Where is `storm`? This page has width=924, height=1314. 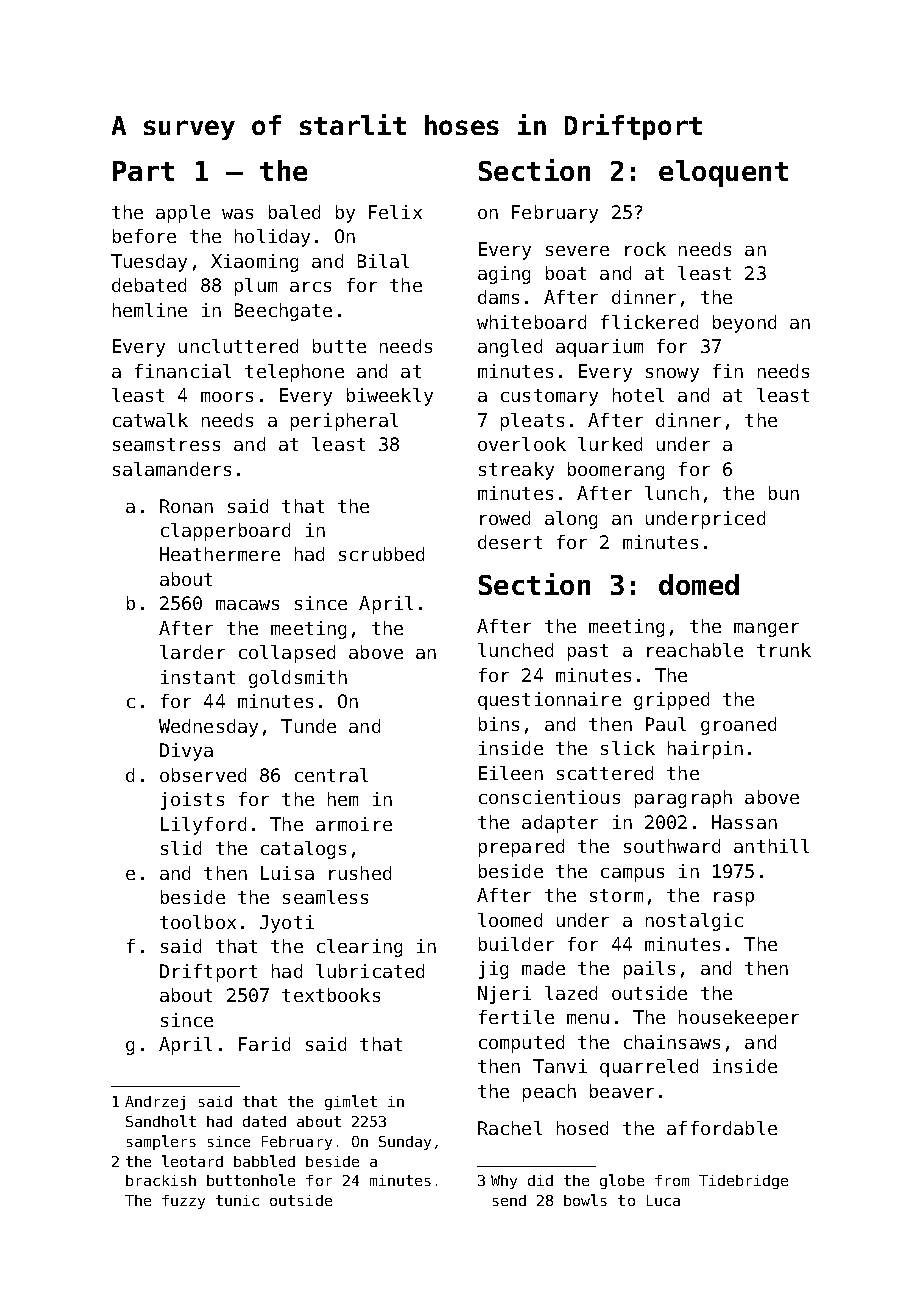
storm is located at coordinates (616, 895).
